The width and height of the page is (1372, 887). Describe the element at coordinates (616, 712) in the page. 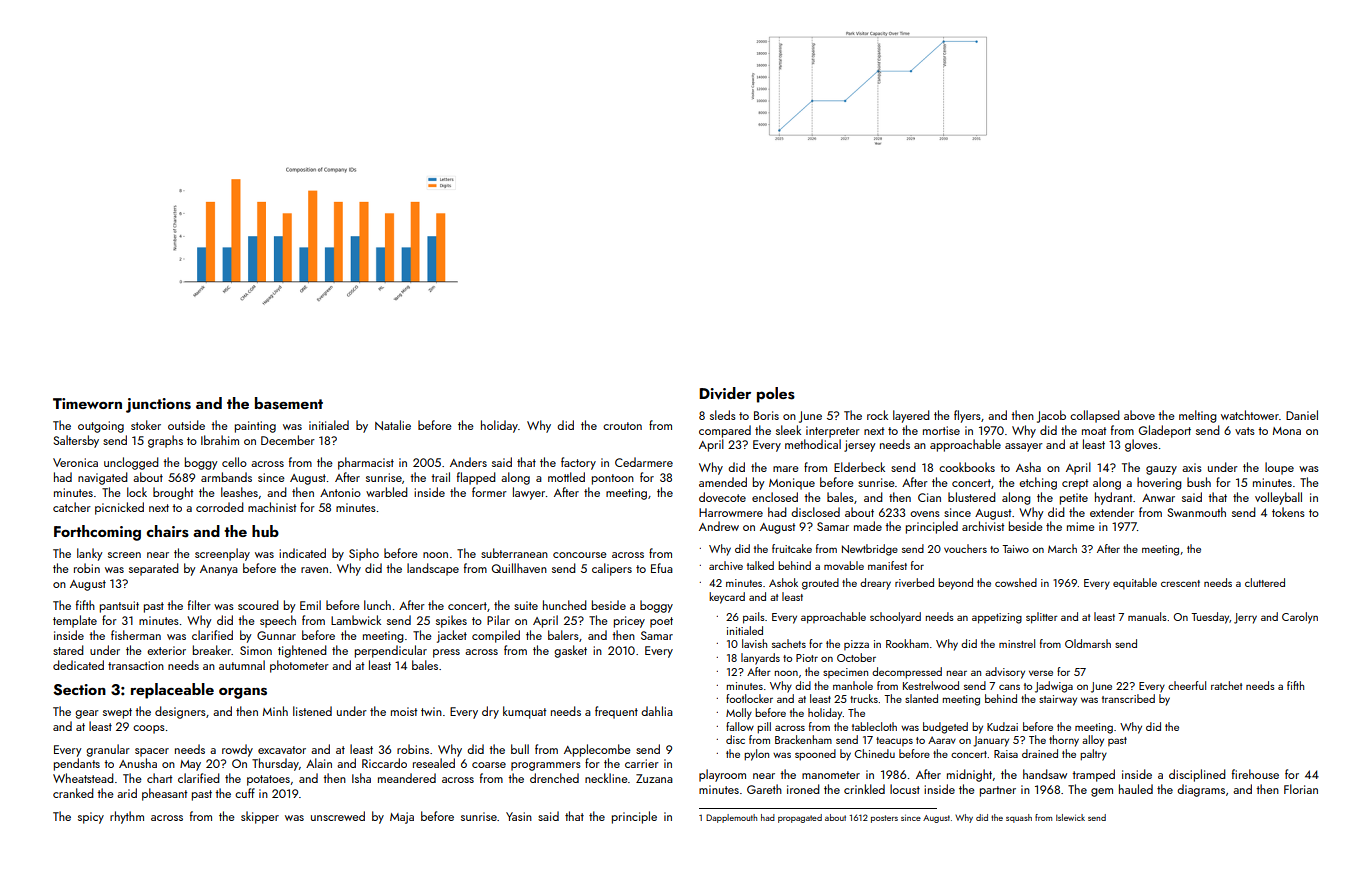

I see `frequent` at that location.
